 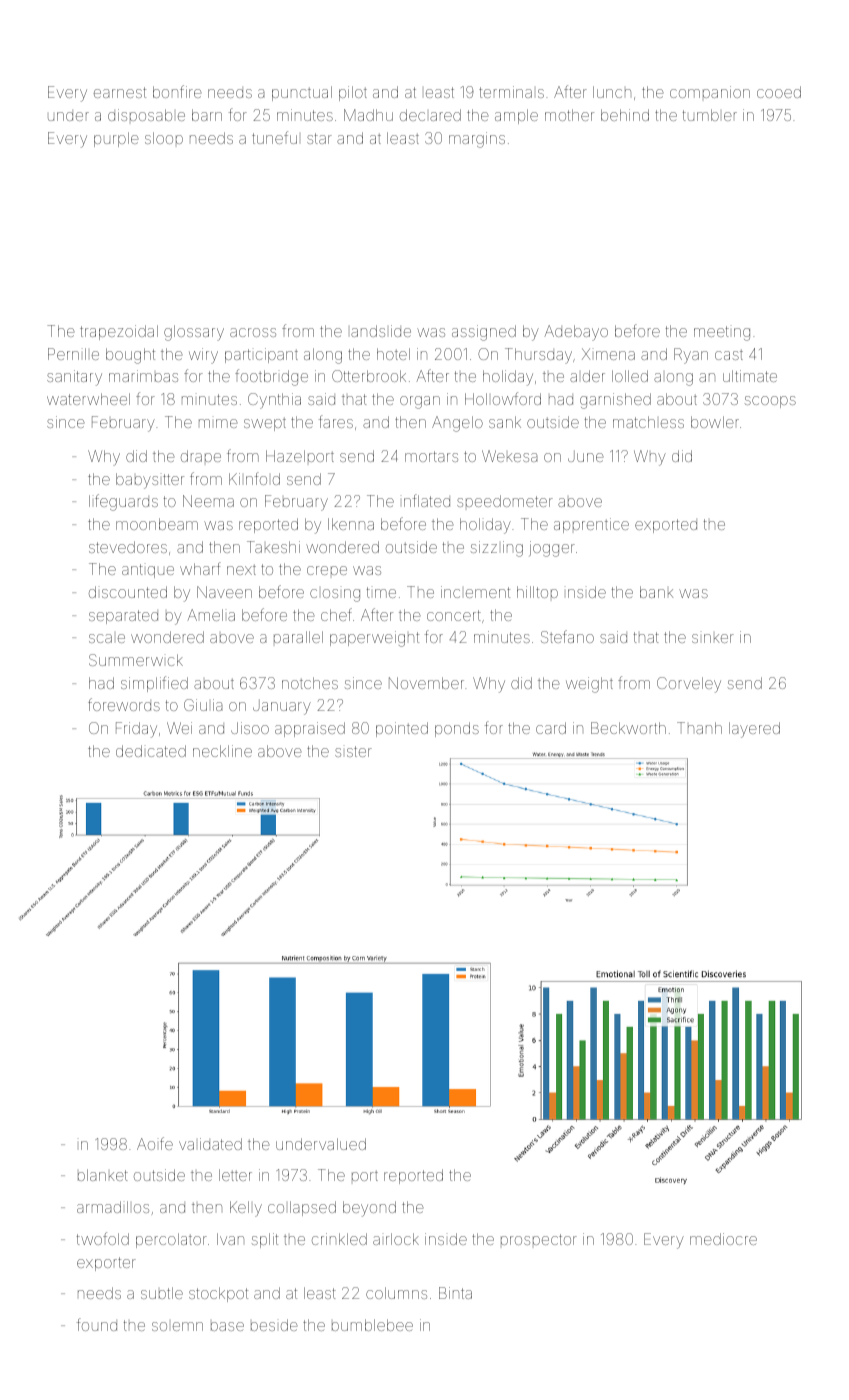 I want to click on ponds, so click(x=457, y=729).
